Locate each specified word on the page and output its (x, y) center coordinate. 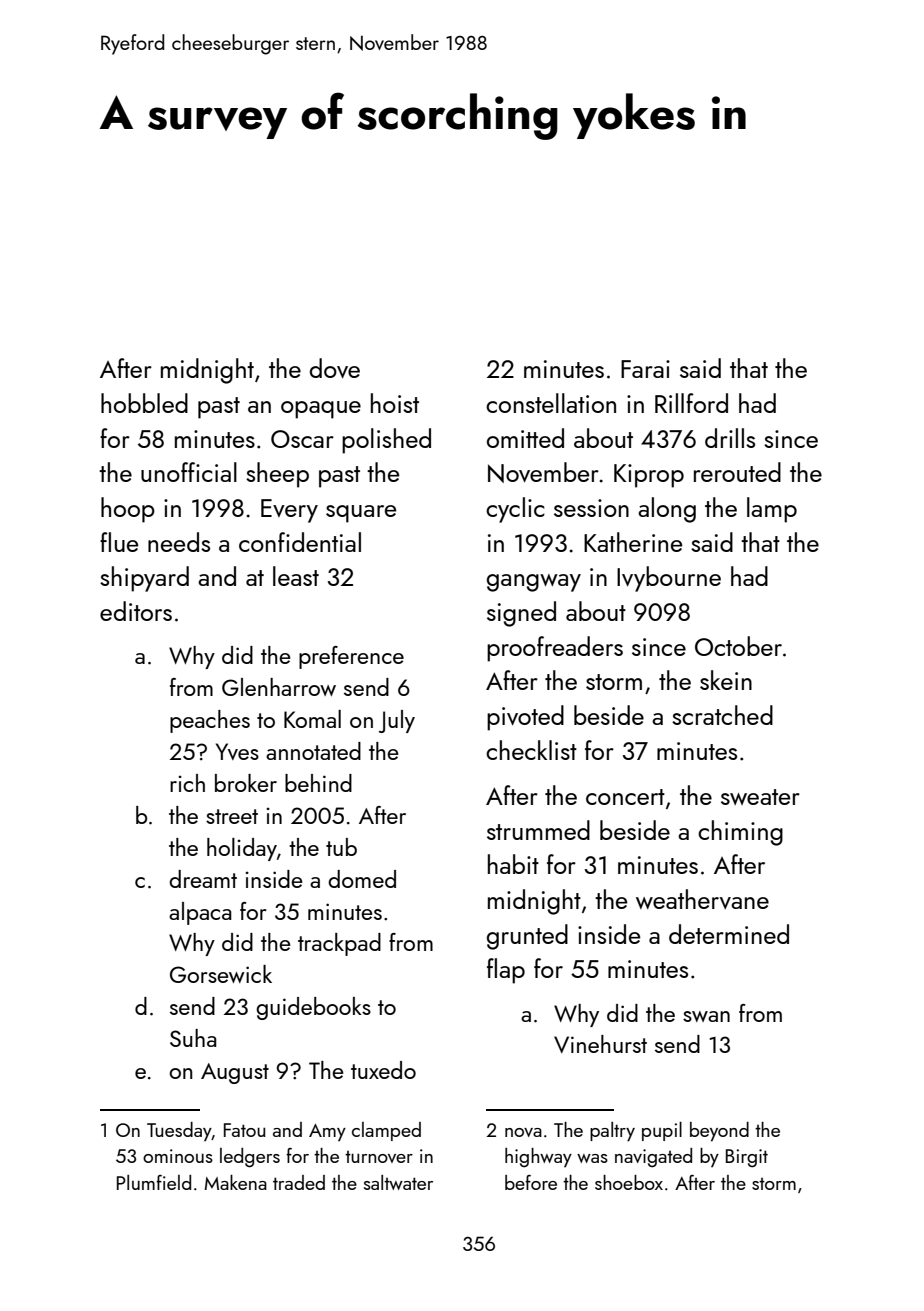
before (531, 1182)
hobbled (144, 403)
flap (506, 971)
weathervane (702, 899)
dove (335, 368)
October (738, 646)
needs (179, 542)
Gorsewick (221, 974)
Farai (645, 369)
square (361, 514)
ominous (178, 1156)
